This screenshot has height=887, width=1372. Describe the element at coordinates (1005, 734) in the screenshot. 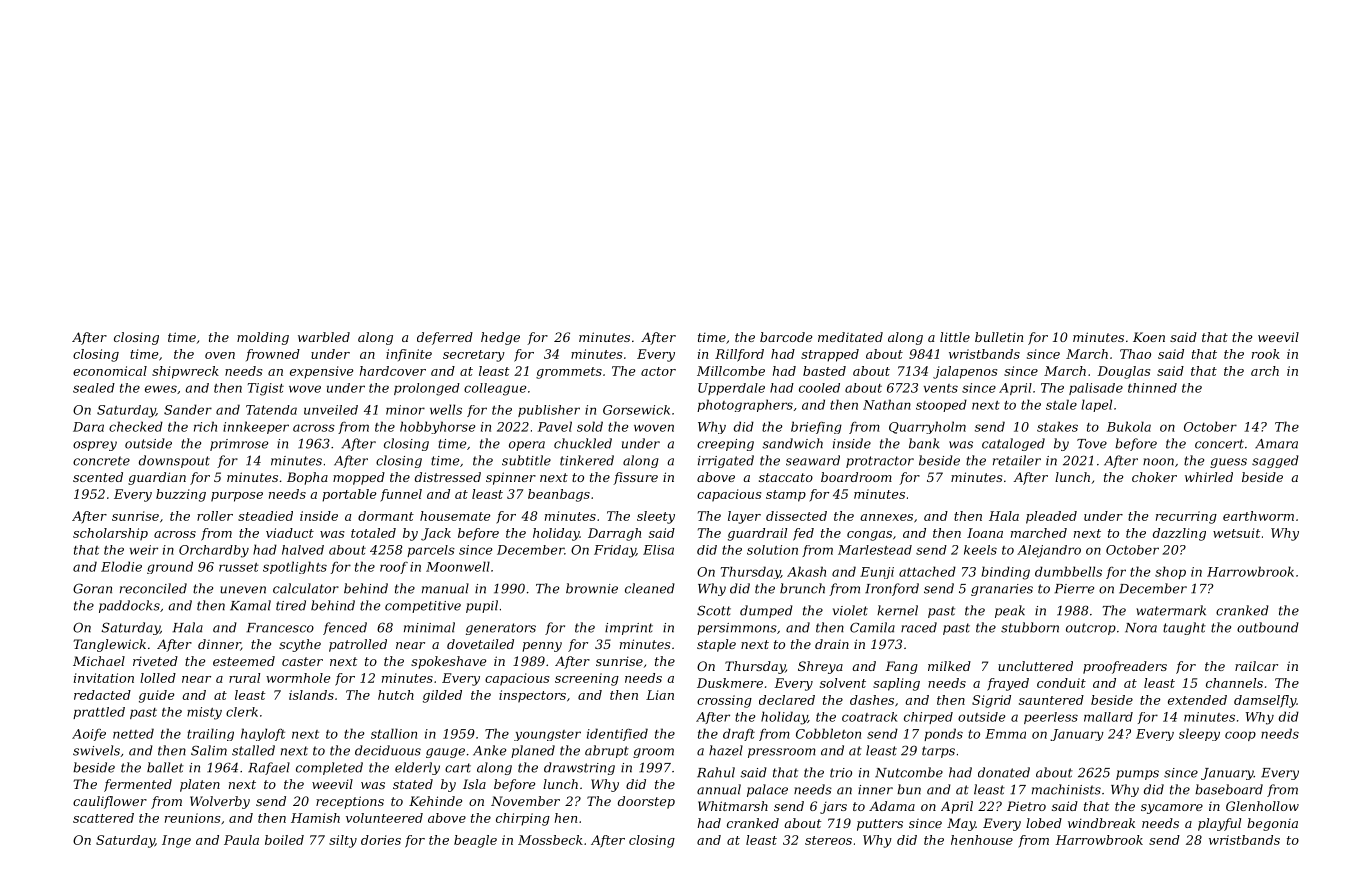

I see `Emma` at that location.
